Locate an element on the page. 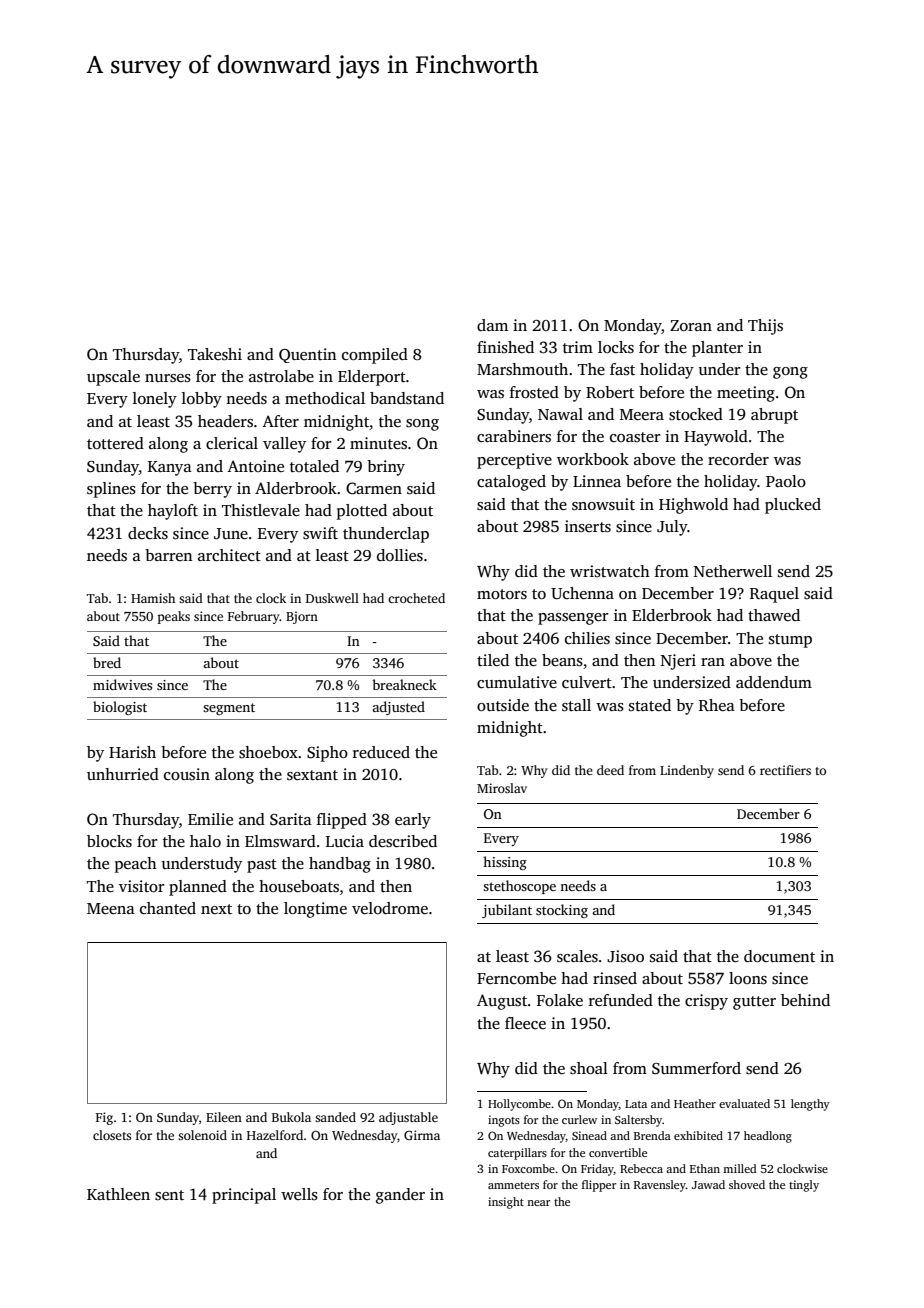 The width and height of the image is (924, 1308). gander is located at coordinates (400, 1196).
